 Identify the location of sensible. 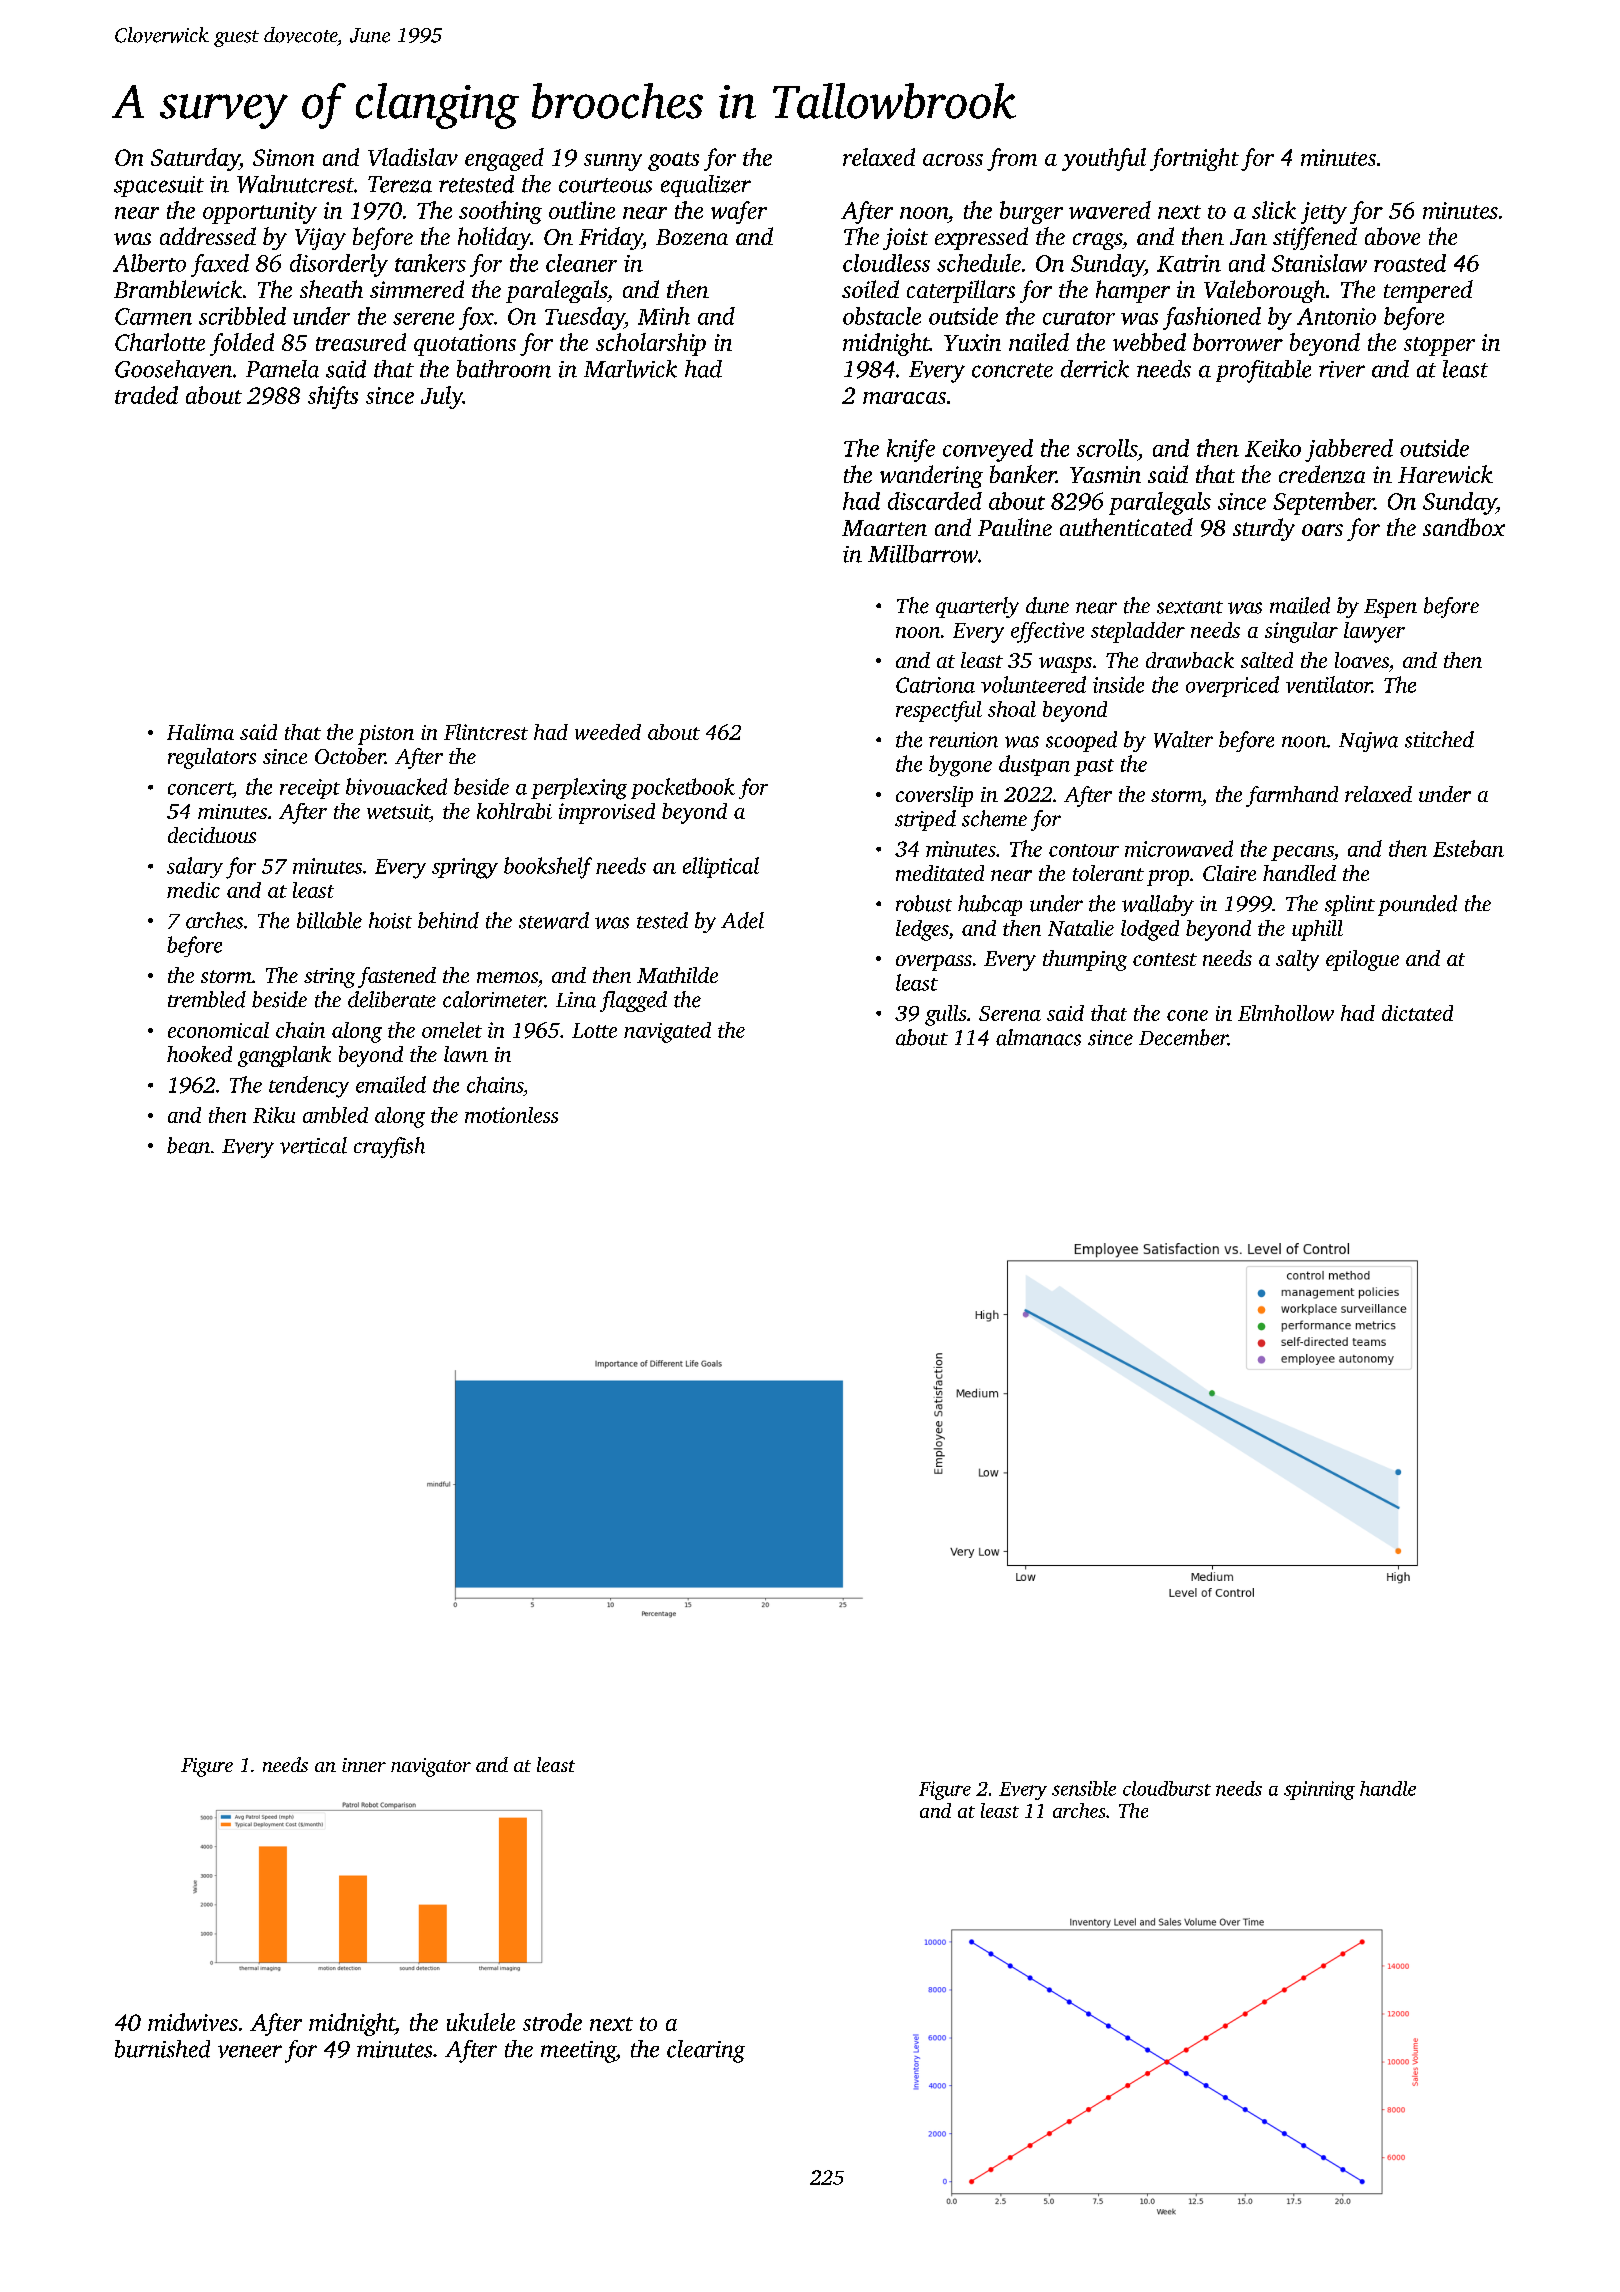
(1084, 1788).
